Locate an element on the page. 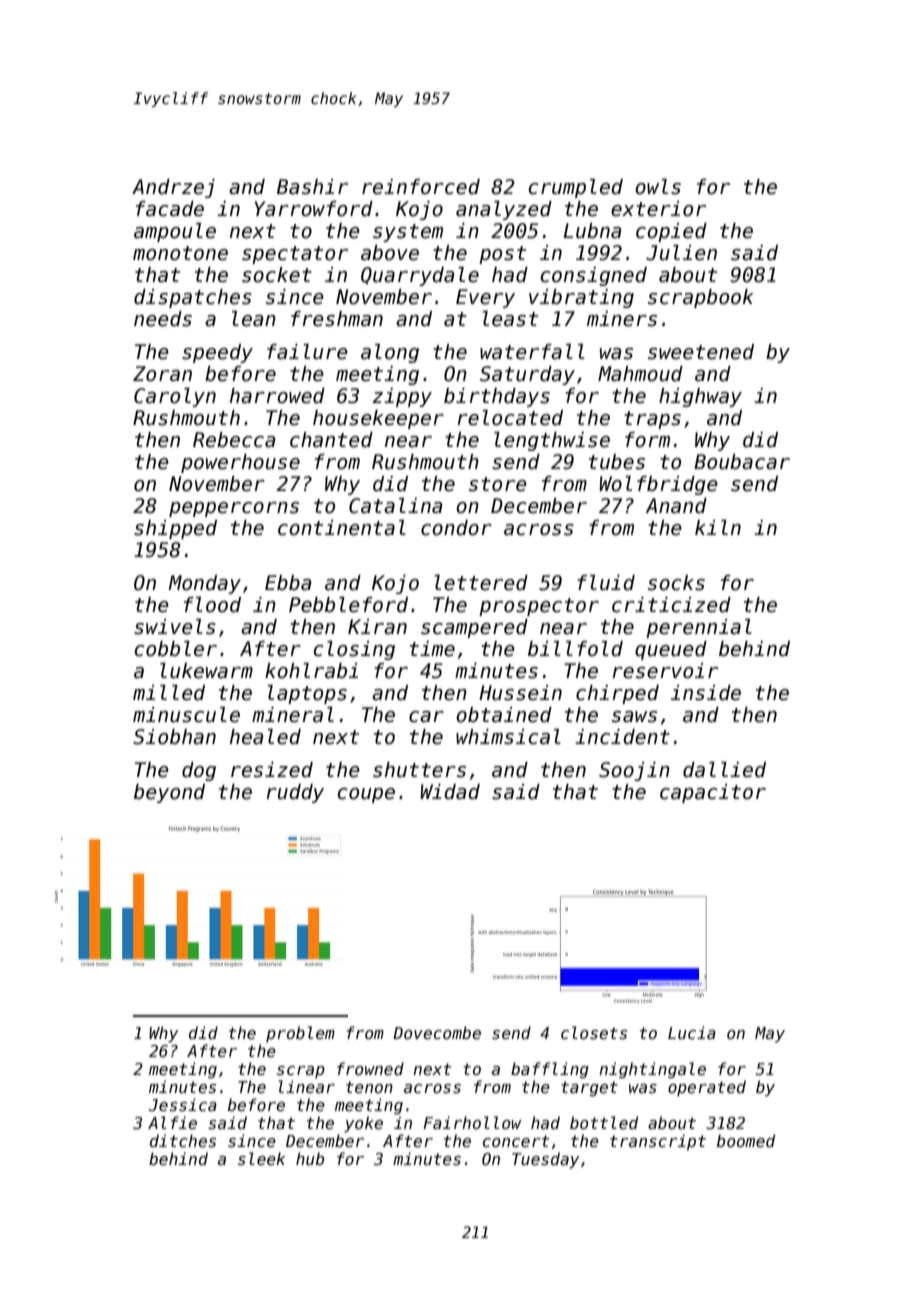 Image resolution: width=924 pixels, height=1311 pixels. Lucia is located at coordinates (692, 1032).
